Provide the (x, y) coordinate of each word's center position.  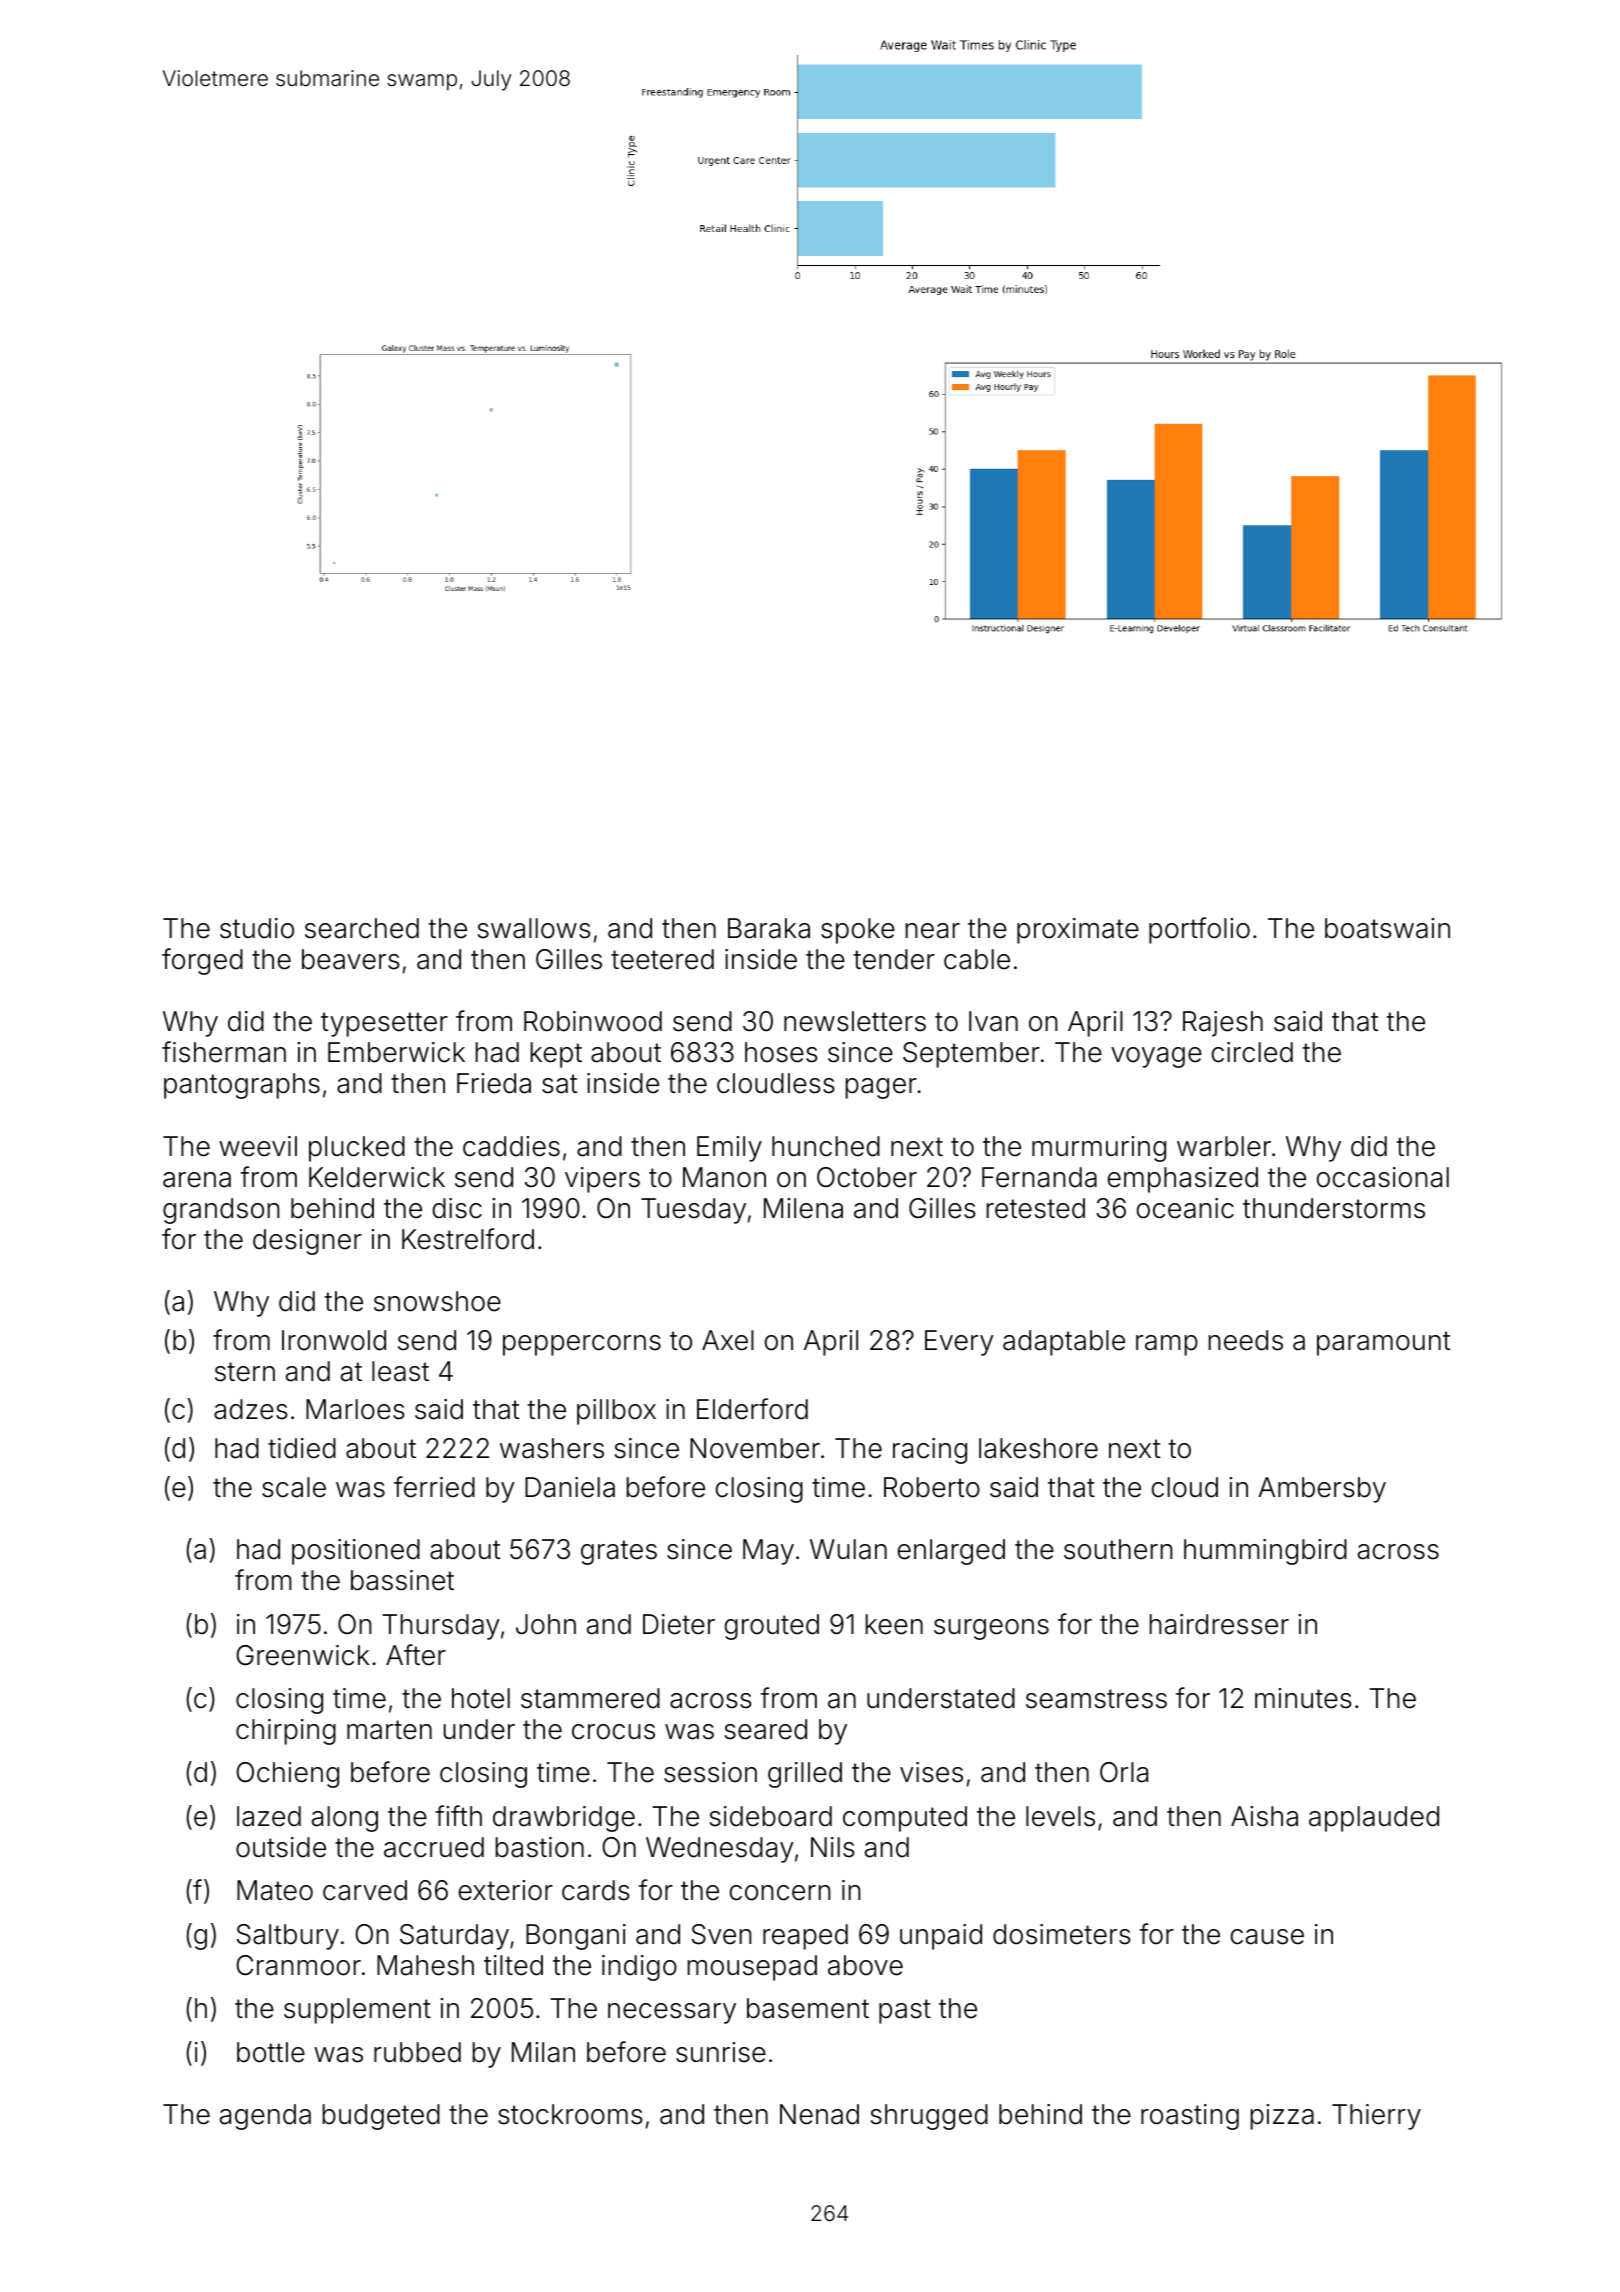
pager (881, 1088)
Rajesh (1223, 1024)
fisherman (224, 1052)
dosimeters (1062, 1934)
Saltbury (288, 1937)
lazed (269, 1816)
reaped (805, 1937)
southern (1118, 1549)
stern (245, 1372)
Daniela (570, 1487)
